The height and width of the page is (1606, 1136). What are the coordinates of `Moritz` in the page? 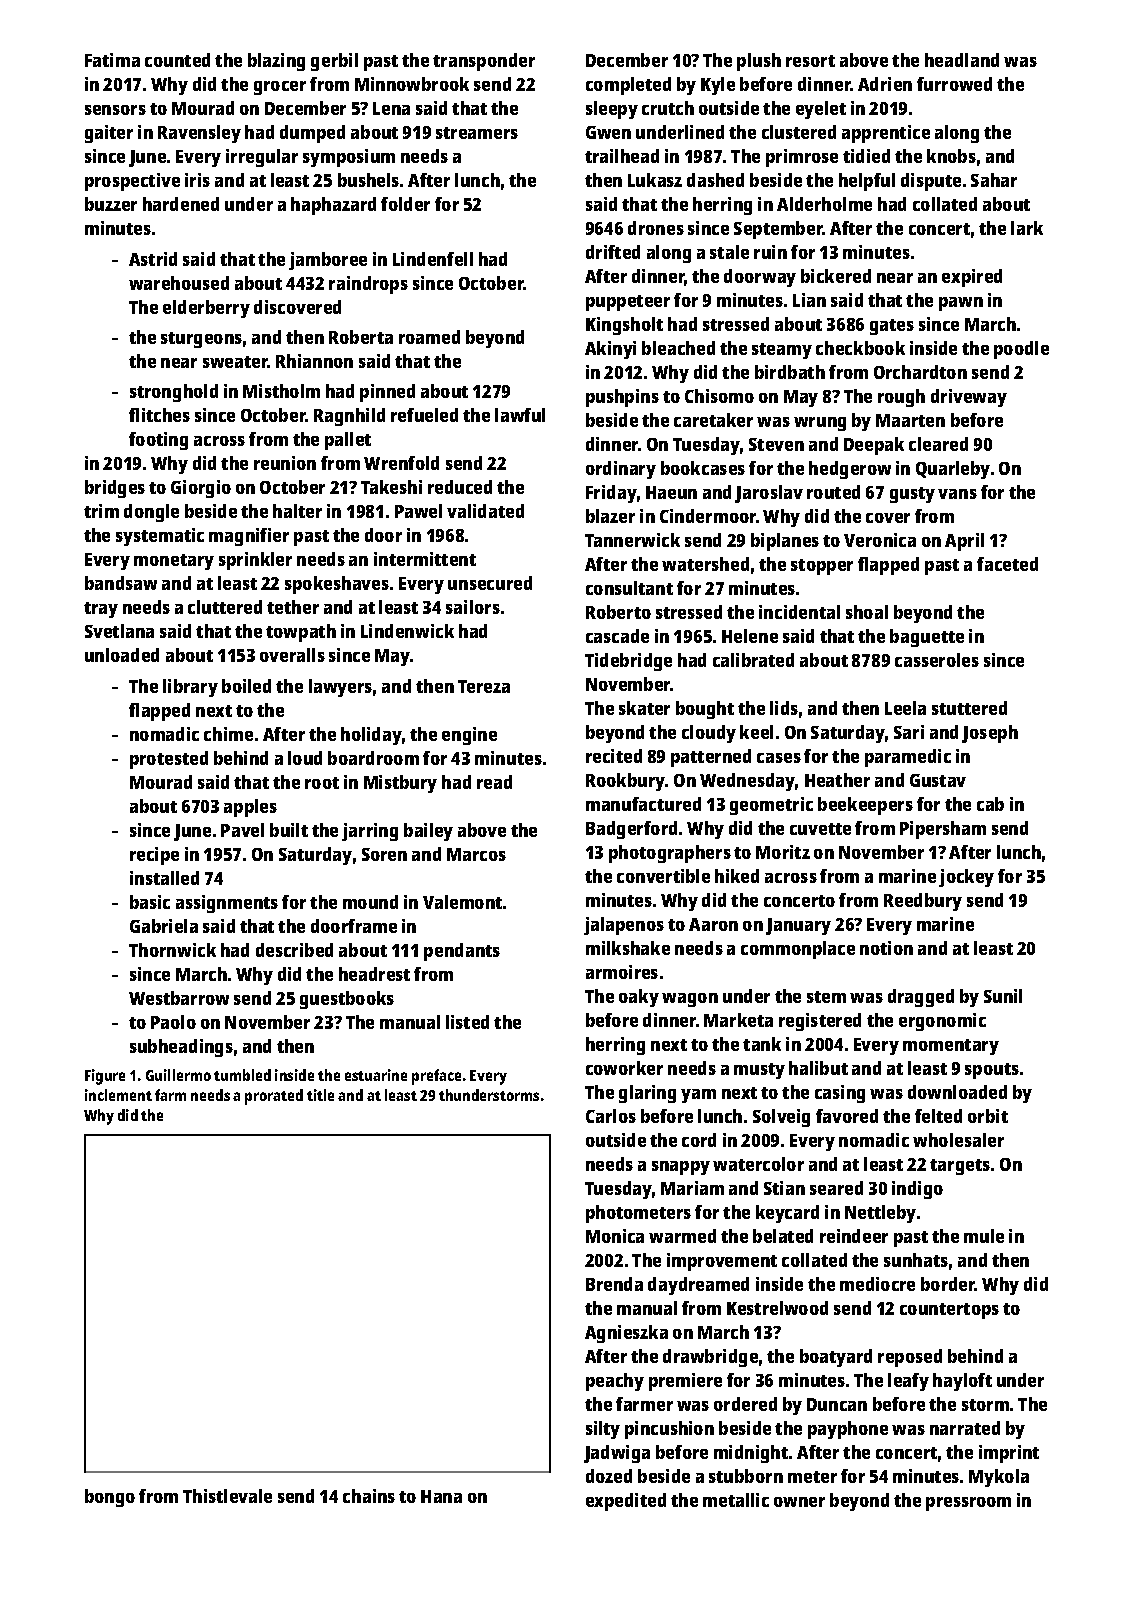 It's located at (783, 852).
